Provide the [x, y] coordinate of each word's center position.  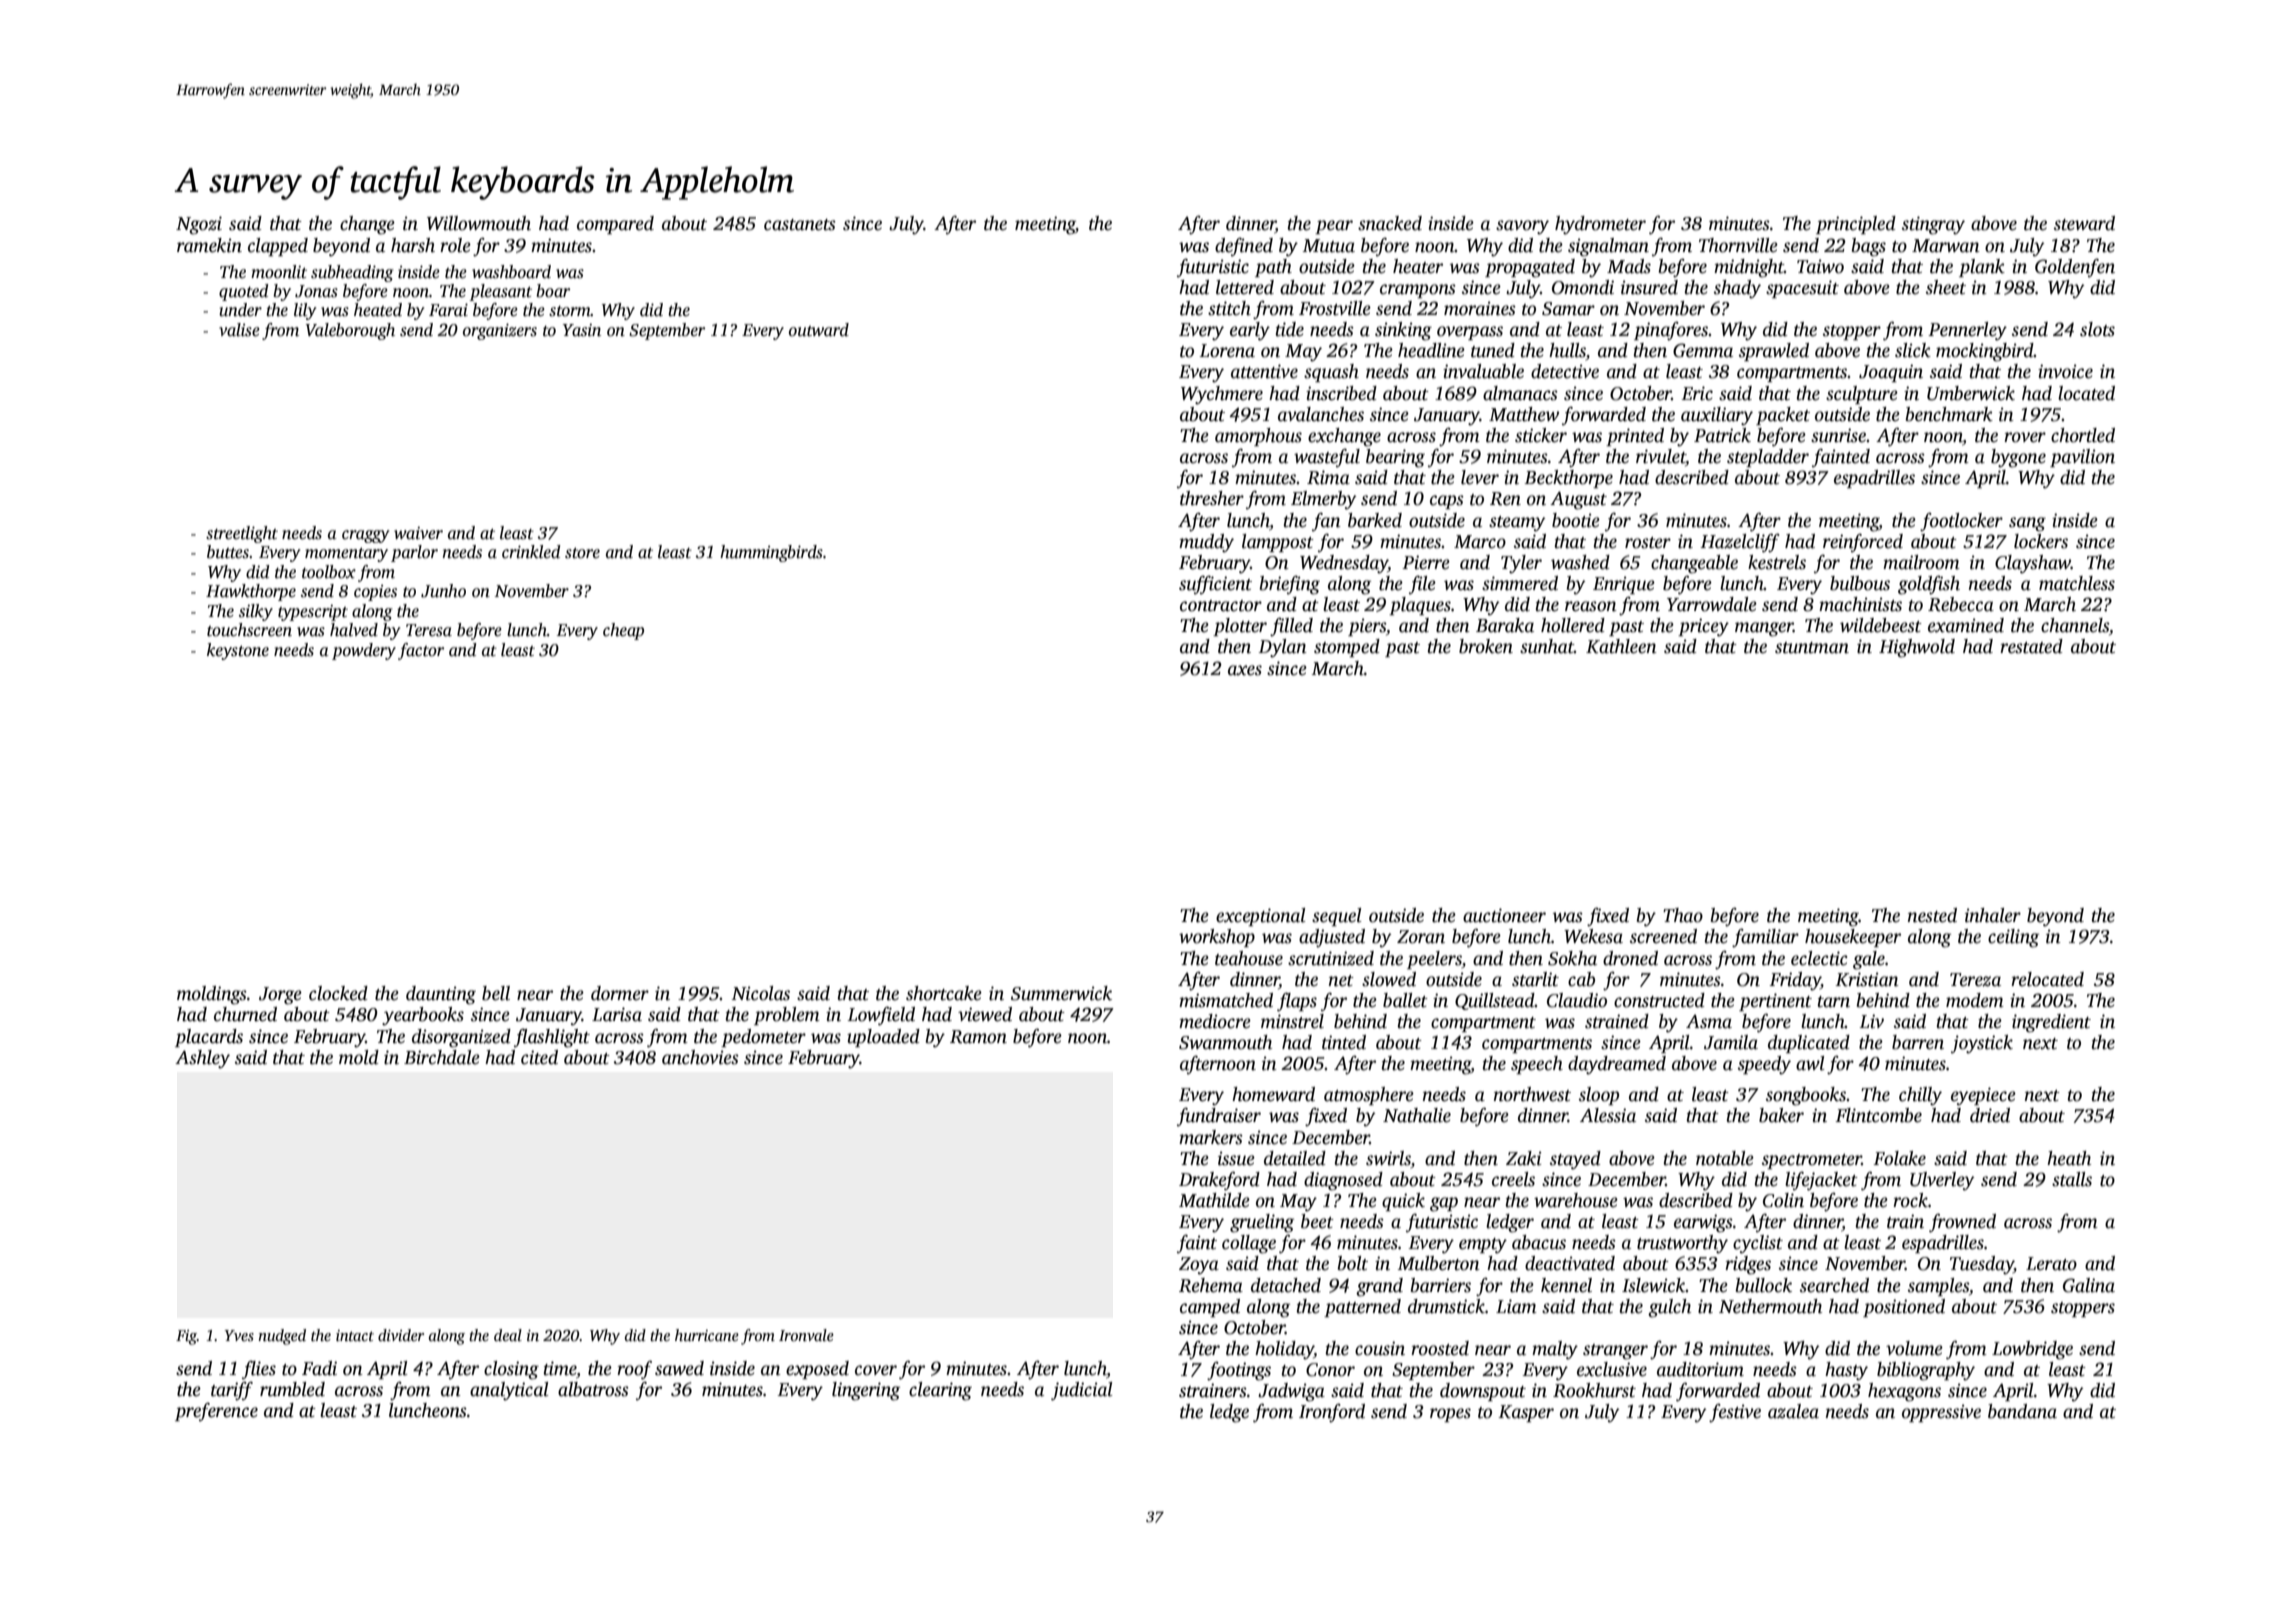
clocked [338, 993]
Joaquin [1891, 373]
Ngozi [199, 225]
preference [216, 1412]
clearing [940, 1391]
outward [819, 330]
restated [2031, 646]
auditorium [1700, 1369]
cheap [623, 631]
